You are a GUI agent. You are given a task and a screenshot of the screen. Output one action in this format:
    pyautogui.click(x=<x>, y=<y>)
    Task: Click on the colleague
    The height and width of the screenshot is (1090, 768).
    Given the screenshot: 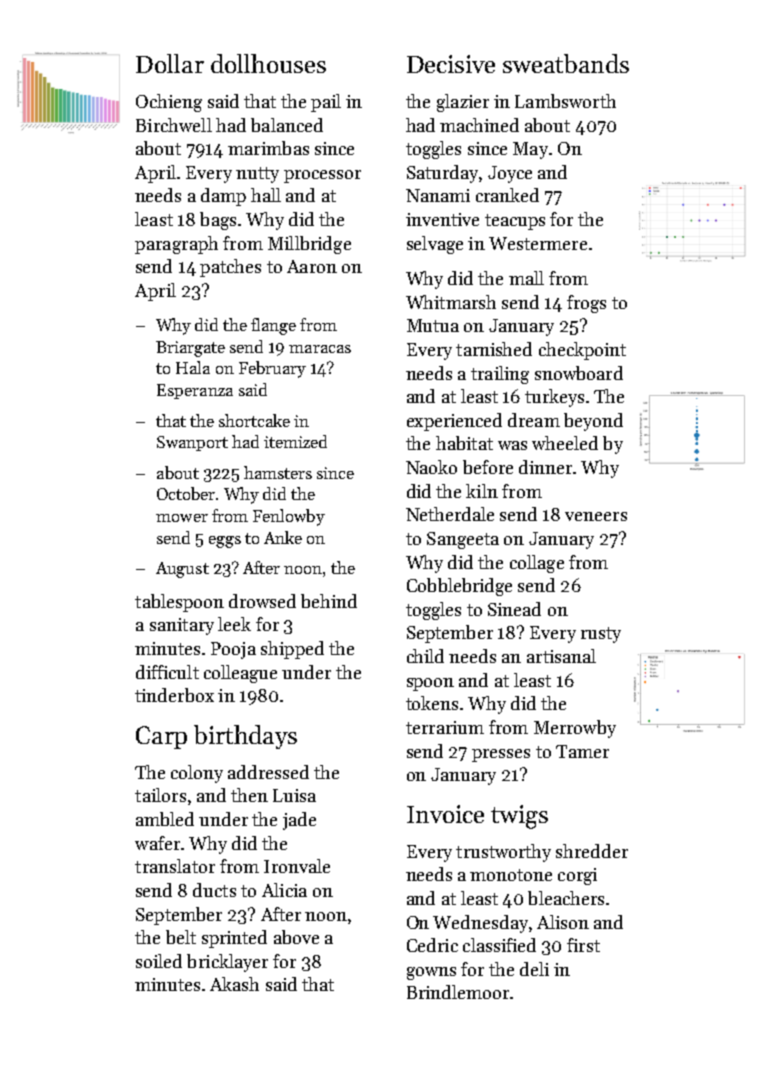 What is the action you would take?
    pyautogui.click(x=240, y=674)
